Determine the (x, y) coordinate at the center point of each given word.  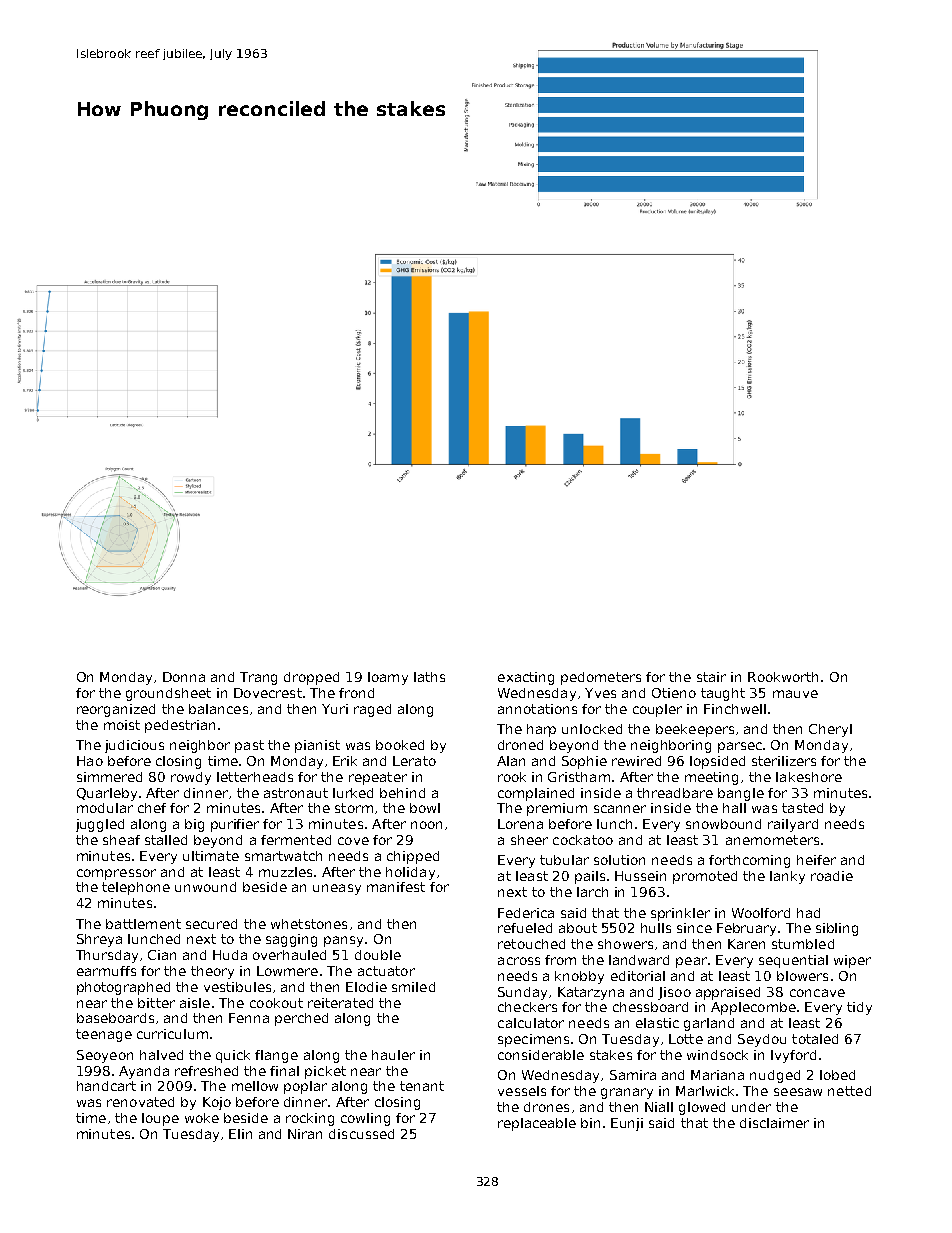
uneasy (337, 889)
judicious (134, 746)
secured (211, 924)
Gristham (579, 777)
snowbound (723, 824)
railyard (793, 825)
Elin (240, 1134)
